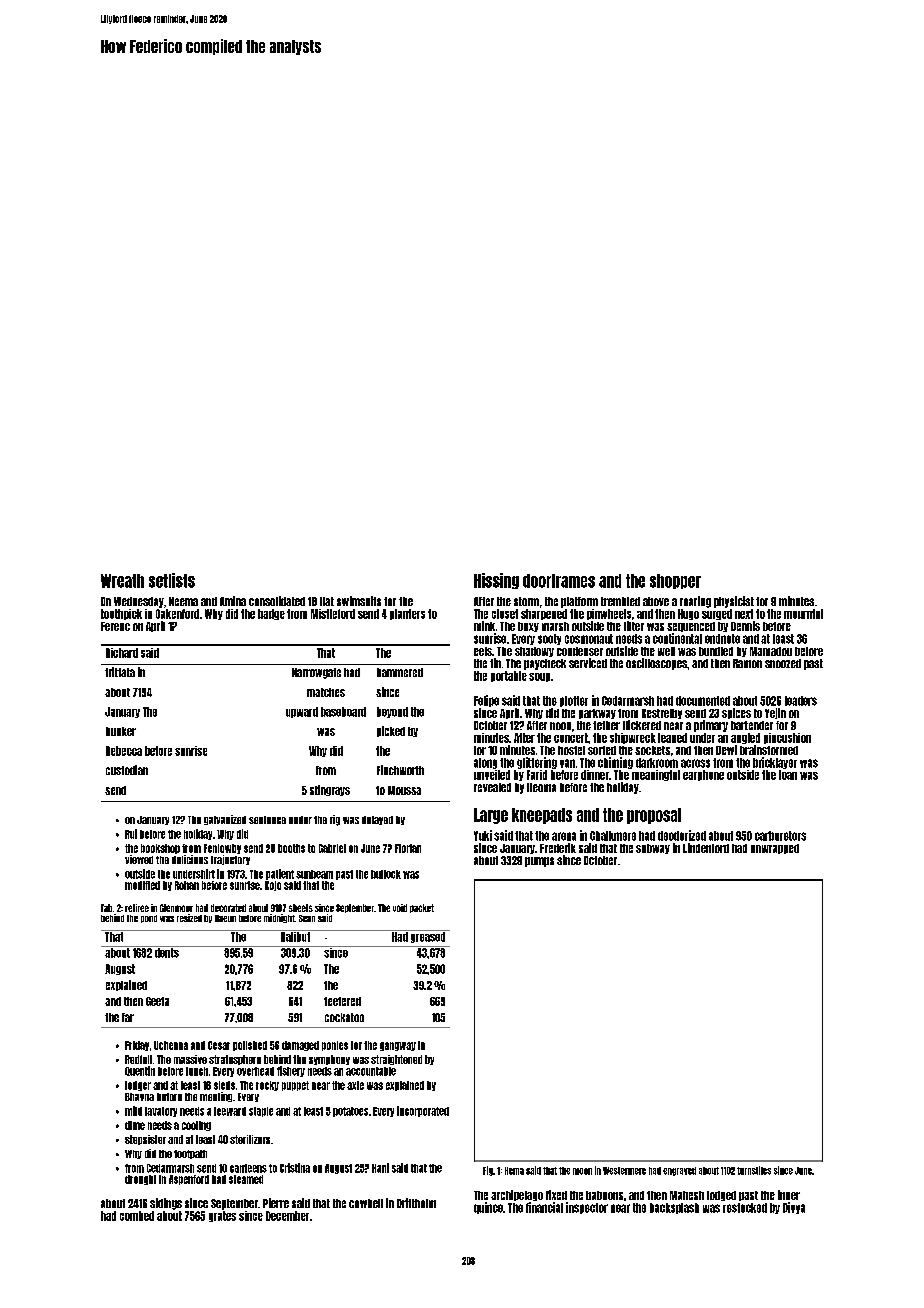  Describe the element at coordinates (675, 581) in the page. I see `shopper` at that location.
